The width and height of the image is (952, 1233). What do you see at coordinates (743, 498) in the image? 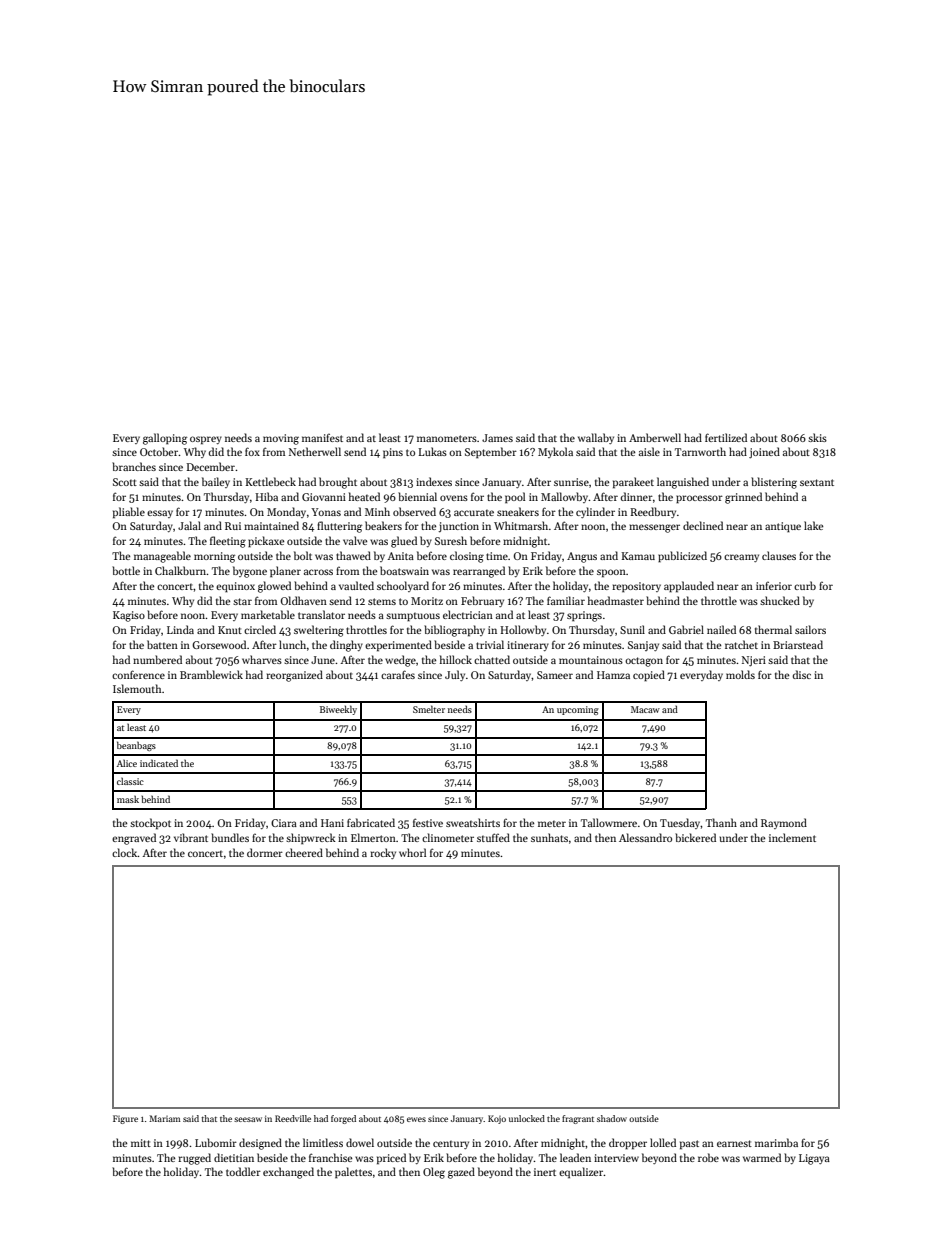
I see `grinned` at bounding box center [743, 498].
